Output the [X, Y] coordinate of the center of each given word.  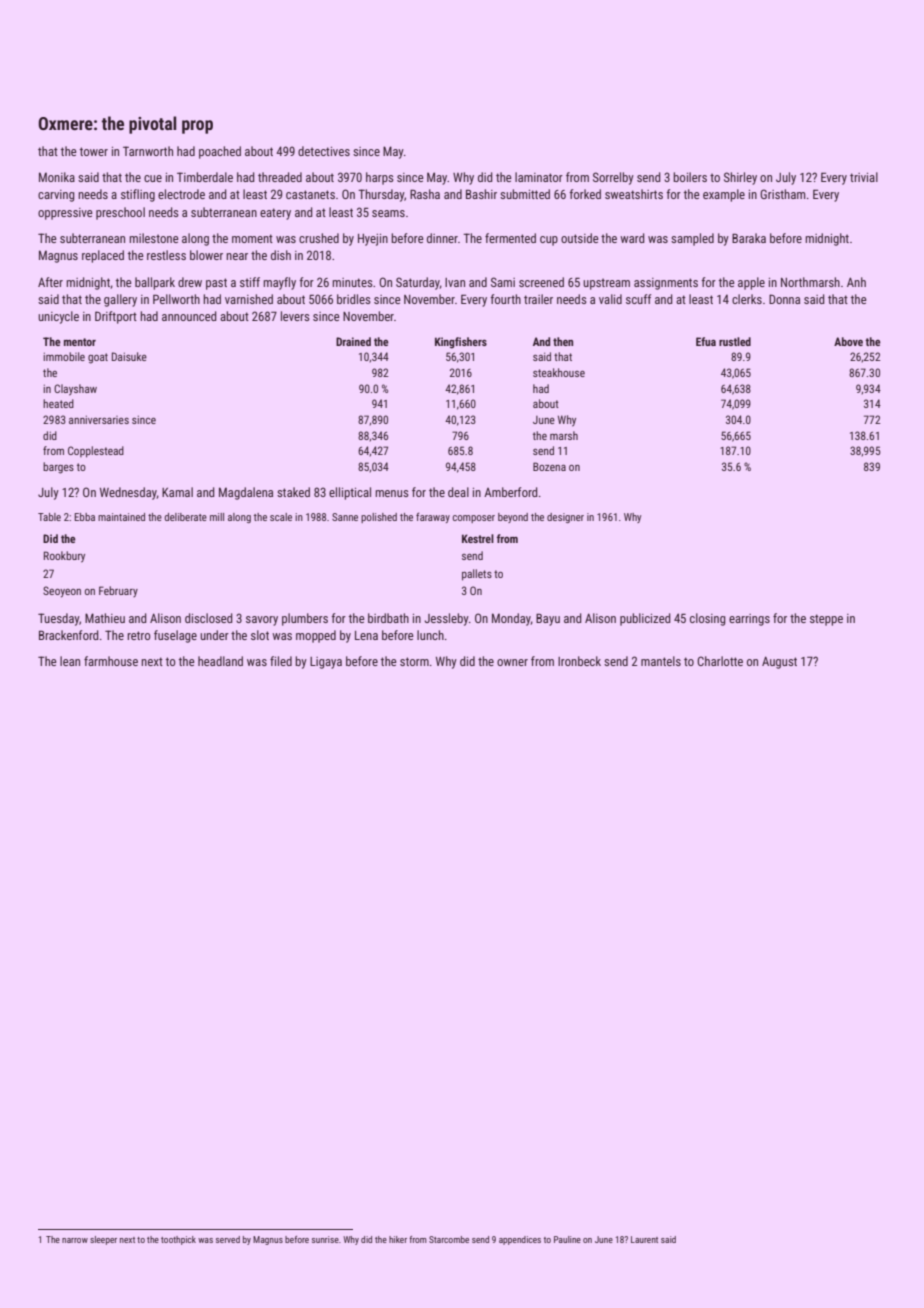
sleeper [103, 1240]
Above [848, 341]
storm [414, 661]
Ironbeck [579, 661]
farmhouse [111, 661]
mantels [661, 661]
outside [580, 238]
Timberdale [205, 177]
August [779, 662]
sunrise [325, 1239]
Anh [856, 282]
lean [70, 661]
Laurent [644, 1239]
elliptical [350, 493]
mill [217, 517]
